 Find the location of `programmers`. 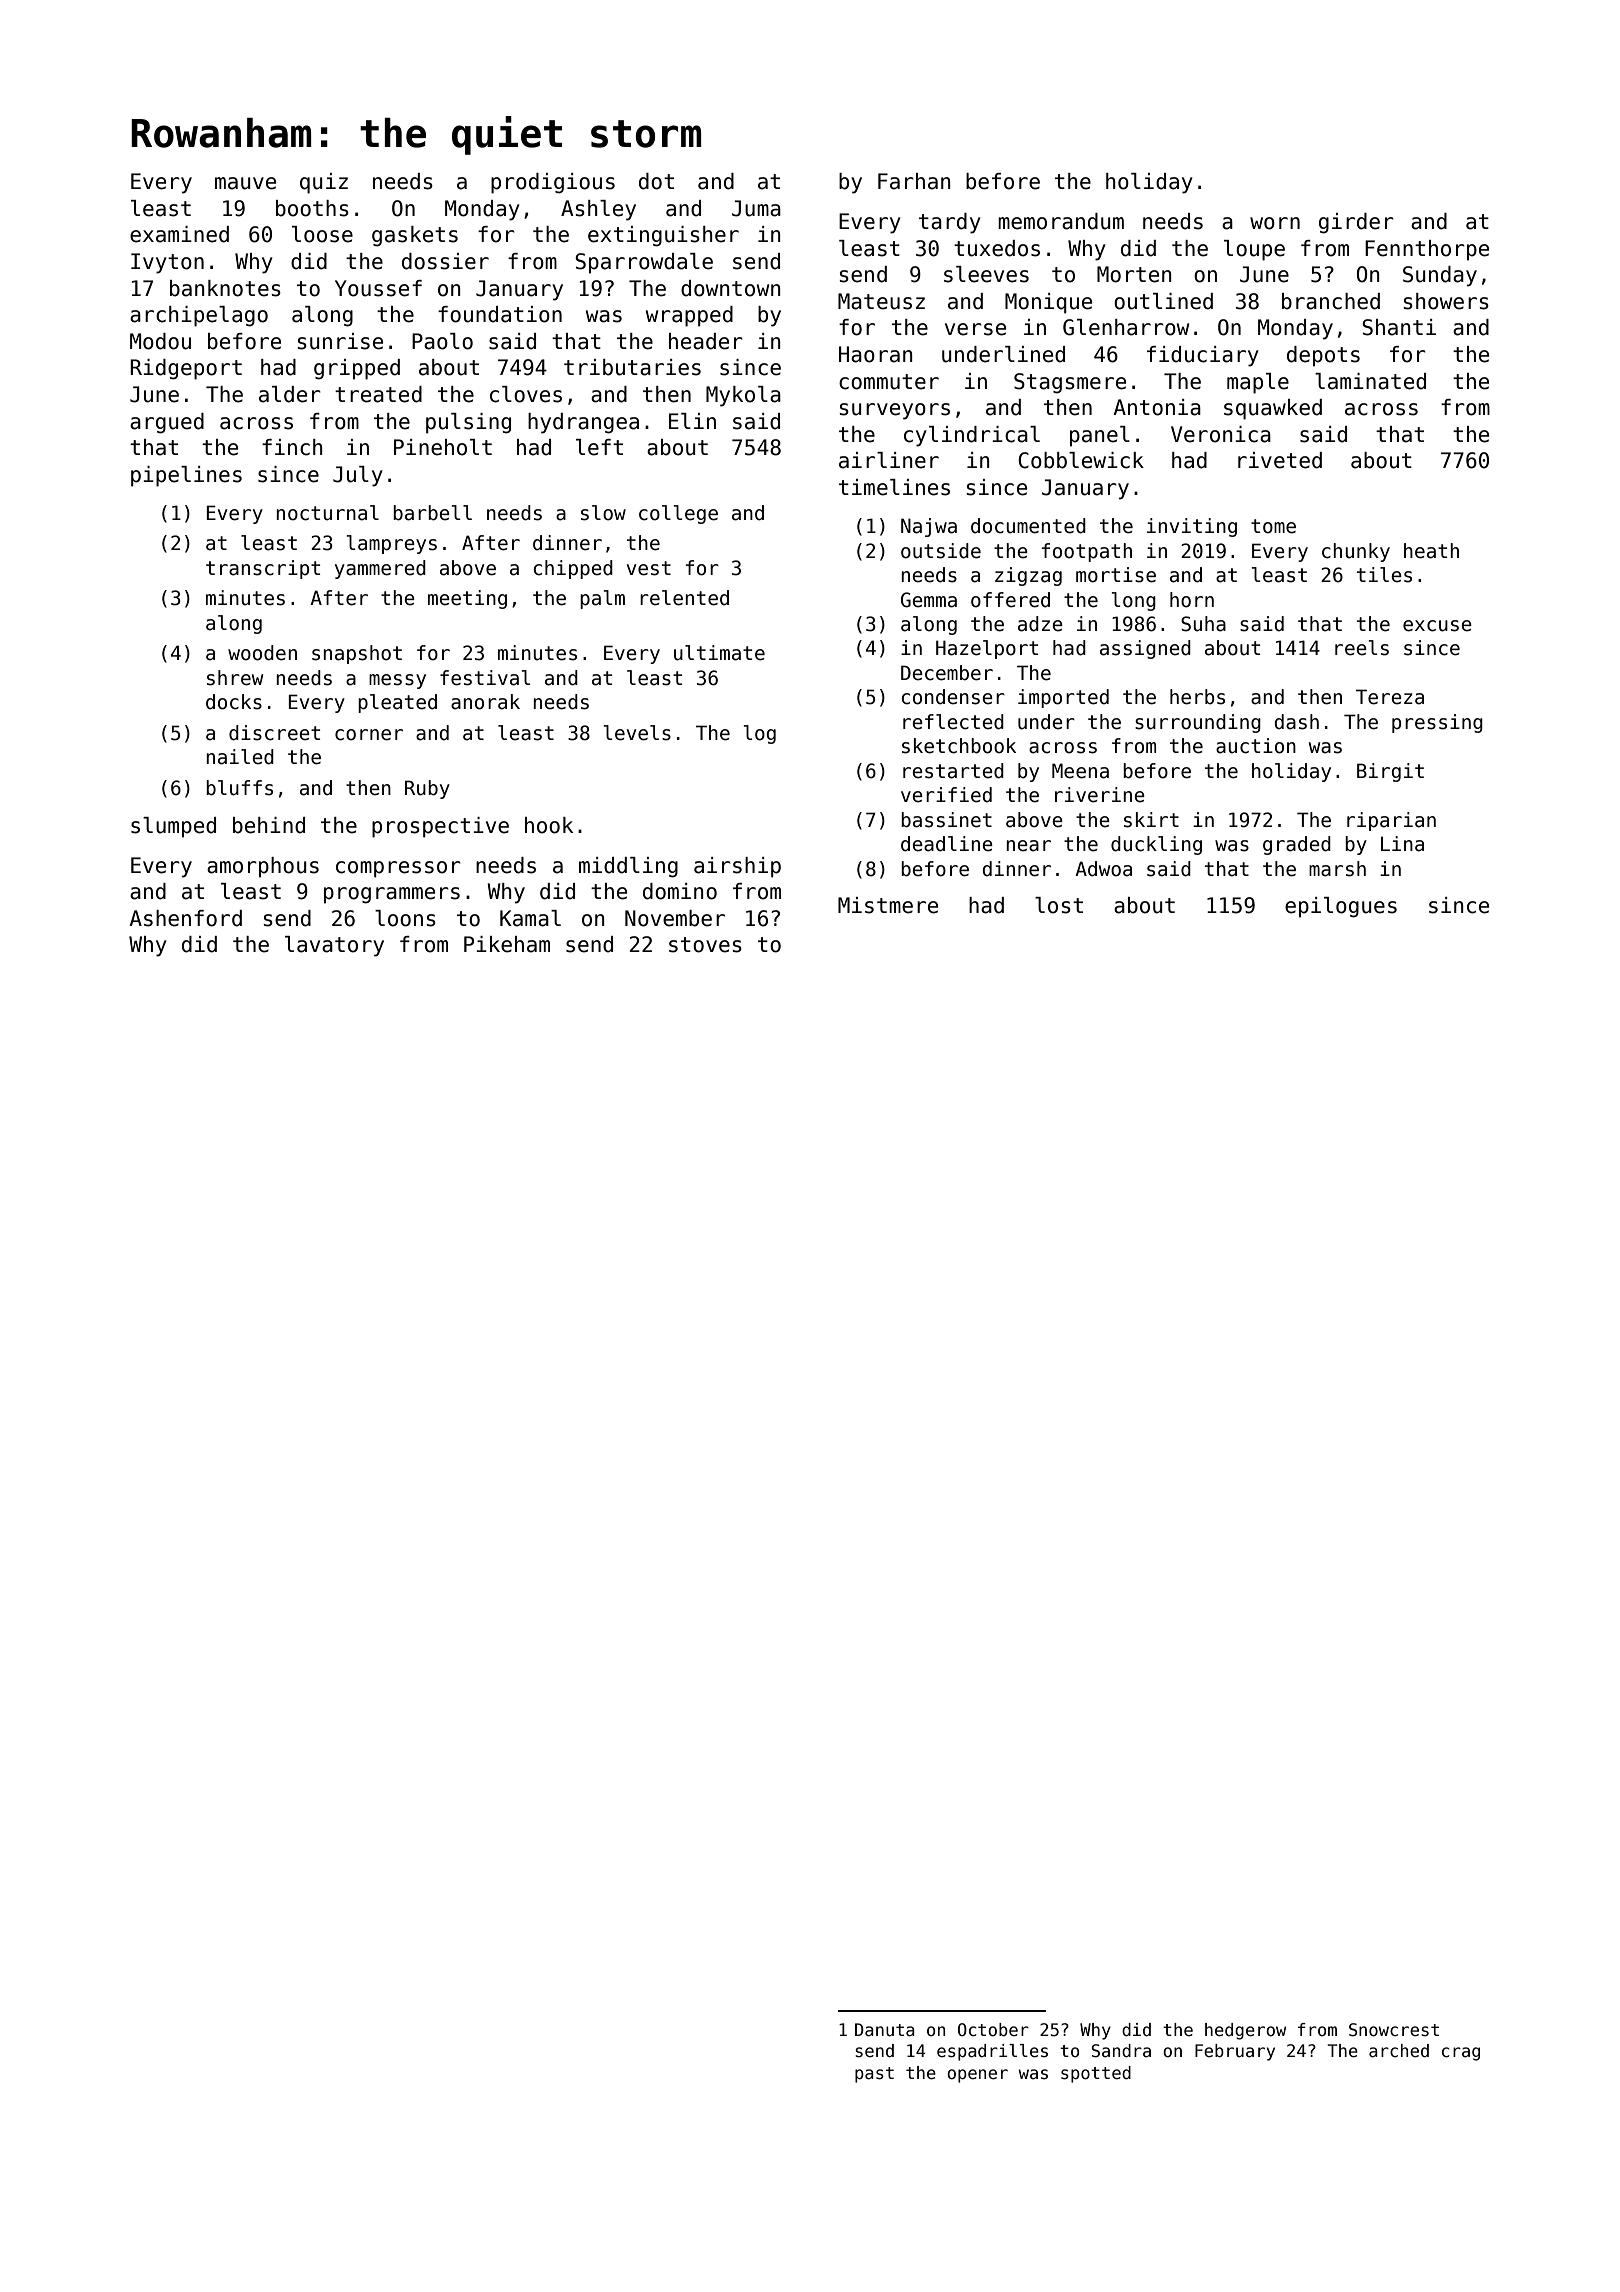

programmers is located at coordinates (392, 895).
